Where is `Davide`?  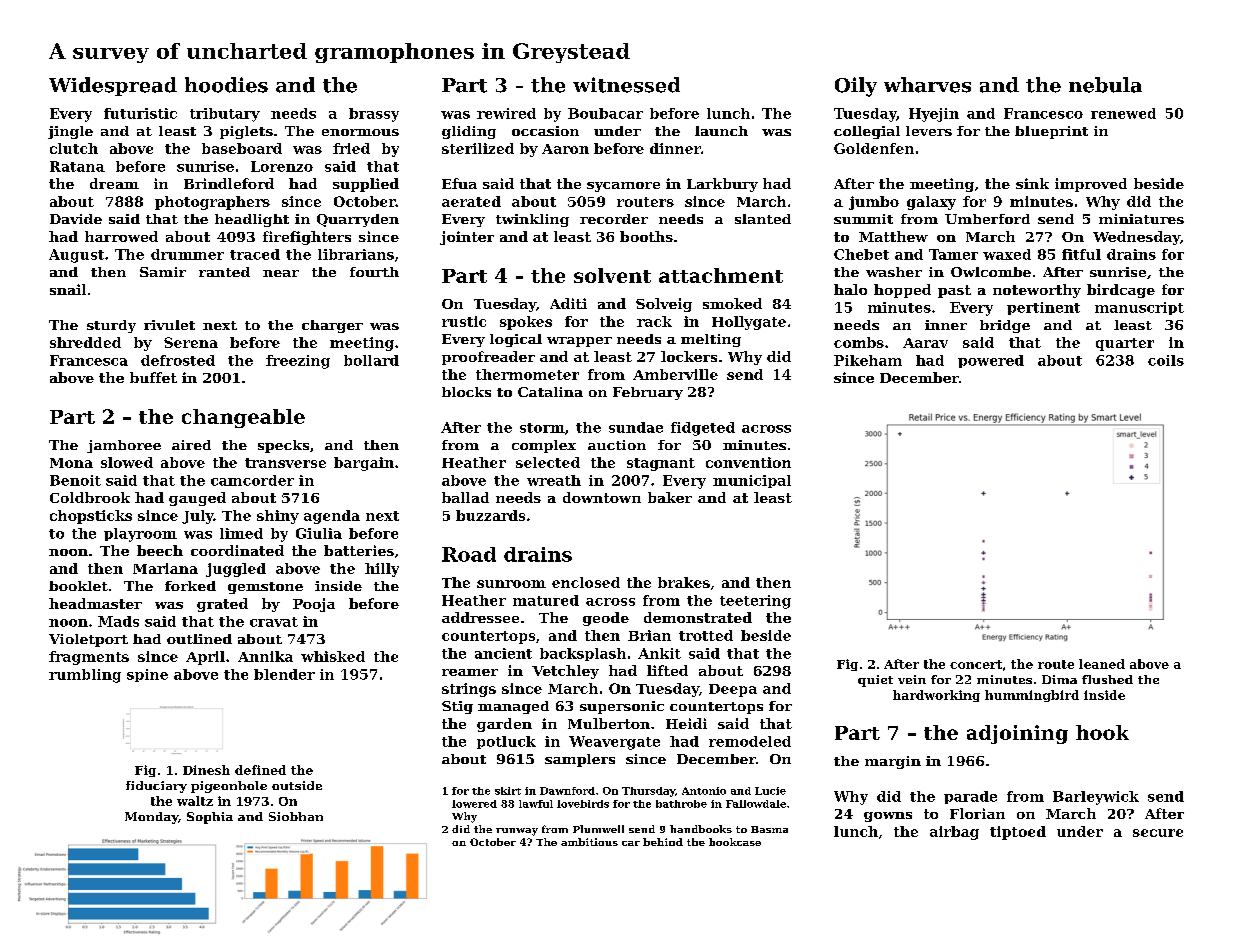
Davide is located at coordinates (76, 219).
